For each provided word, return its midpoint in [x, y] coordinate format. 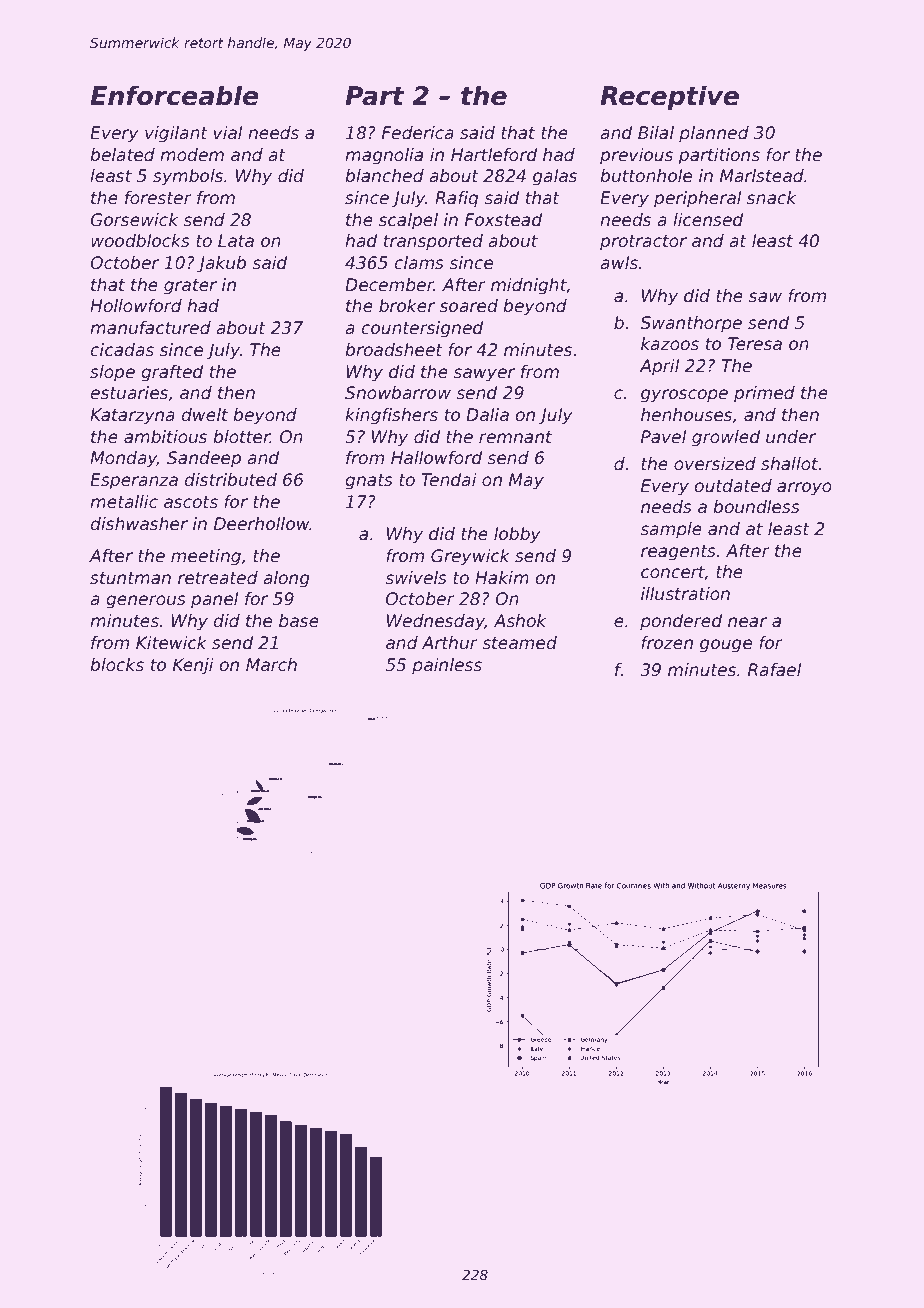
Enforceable [174, 95]
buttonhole [646, 176]
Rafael [775, 670]
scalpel [408, 221]
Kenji [193, 666]
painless [447, 666]
